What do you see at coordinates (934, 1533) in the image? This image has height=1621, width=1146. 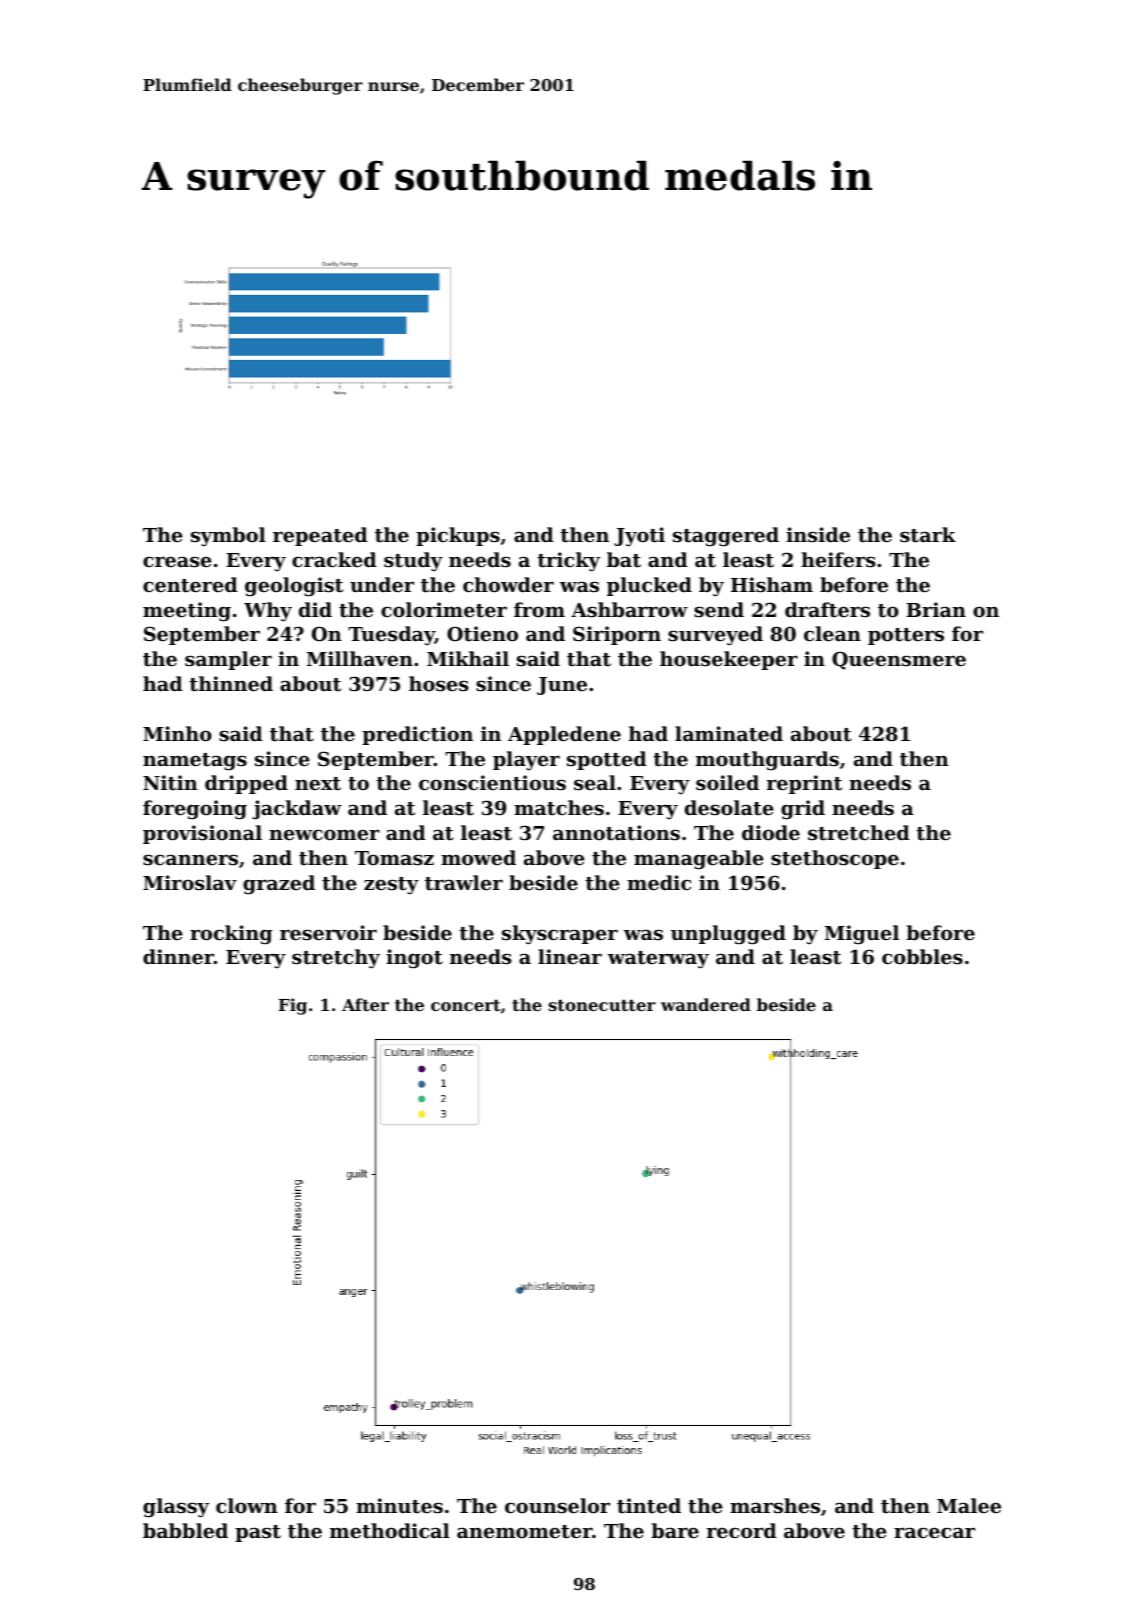 I see `racecar` at bounding box center [934, 1533].
